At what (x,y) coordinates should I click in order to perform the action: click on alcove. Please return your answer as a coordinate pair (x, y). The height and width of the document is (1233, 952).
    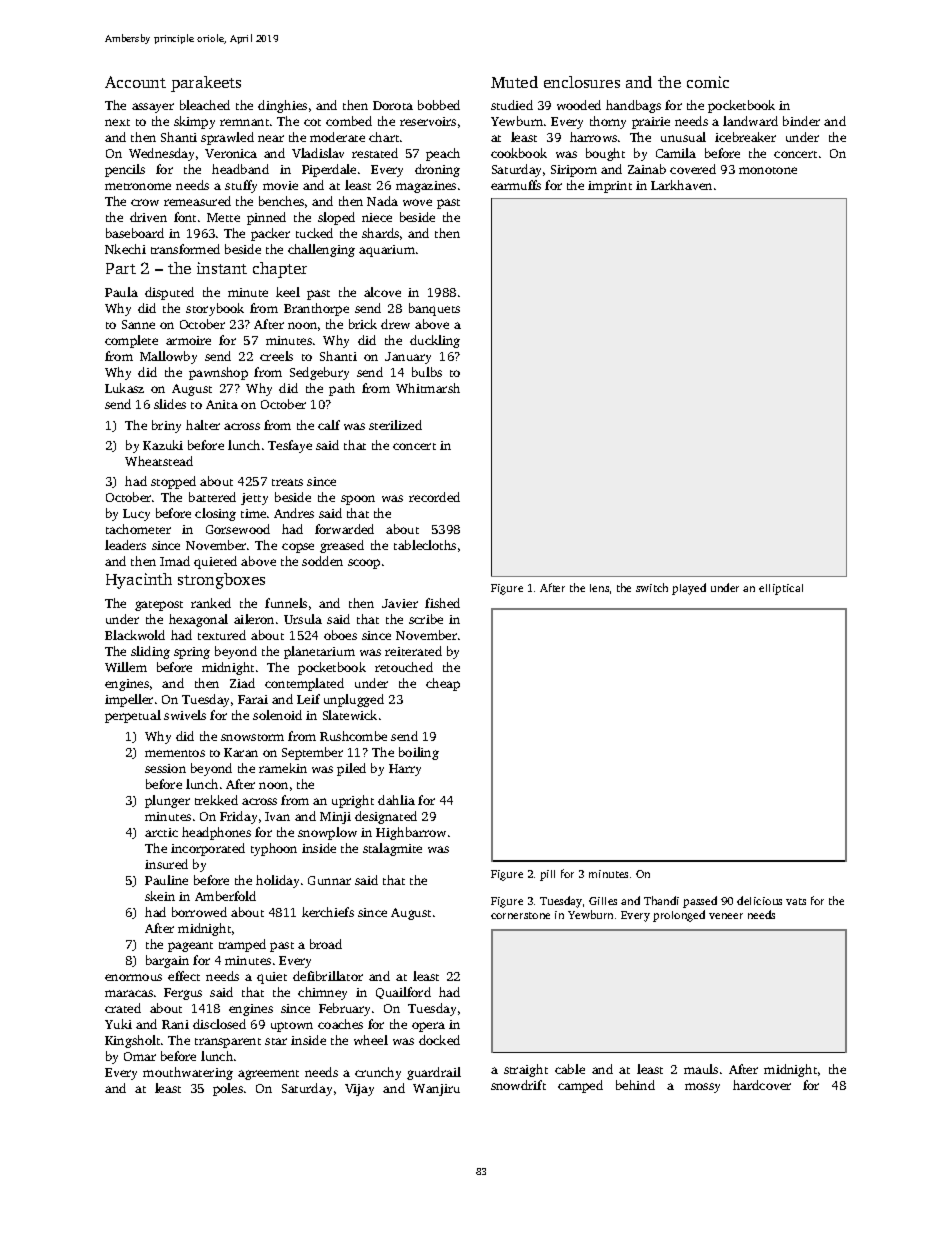
    Looking at the image, I should click on (382, 292).
